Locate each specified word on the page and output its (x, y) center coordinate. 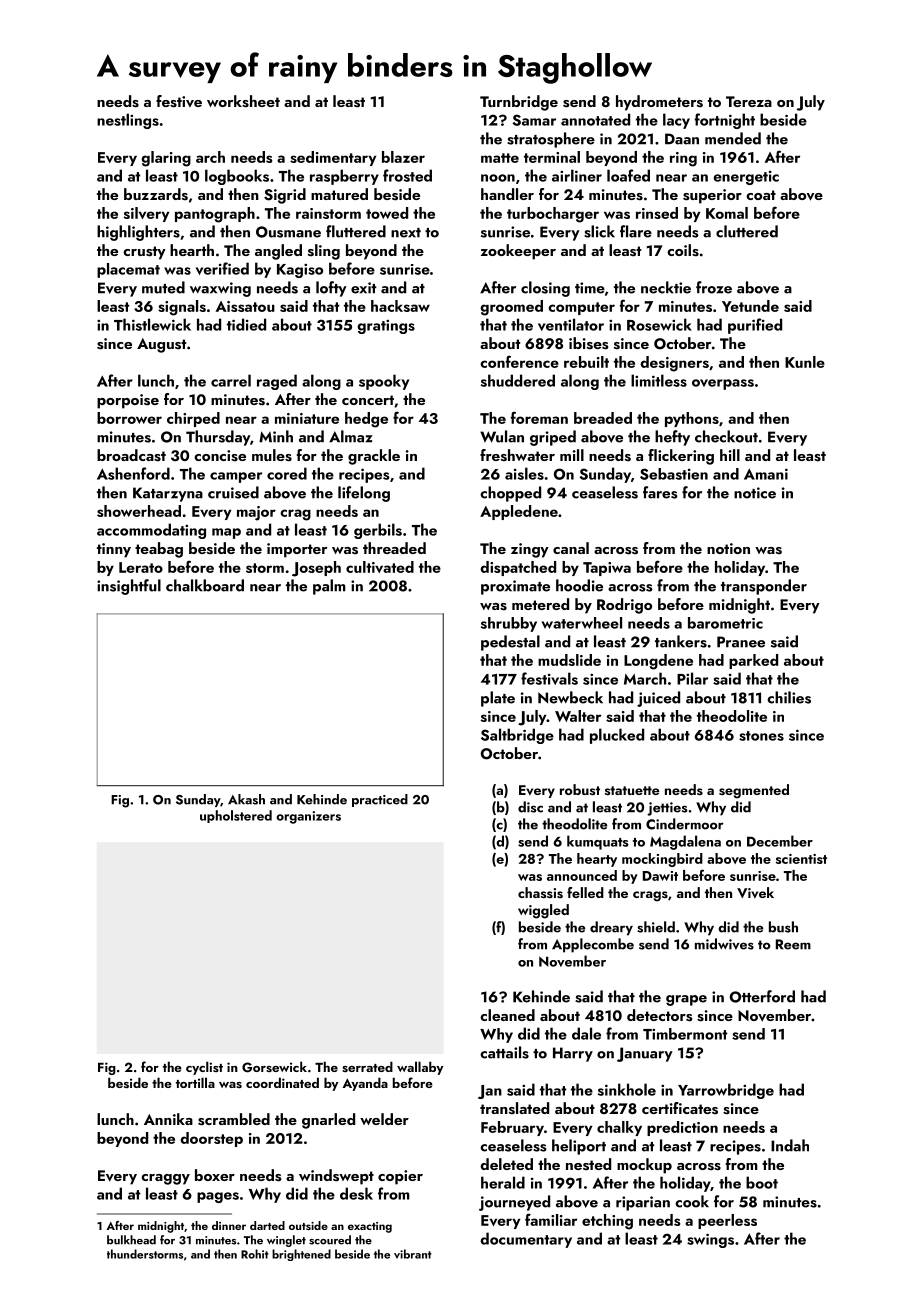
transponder (764, 587)
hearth (192, 250)
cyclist (204, 1068)
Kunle (805, 362)
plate (498, 699)
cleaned (507, 1015)
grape (686, 1000)
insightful (129, 587)
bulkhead (131, 1240)
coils (683, 250)
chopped (510, 494)
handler (507, 194)
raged (277, 382)
